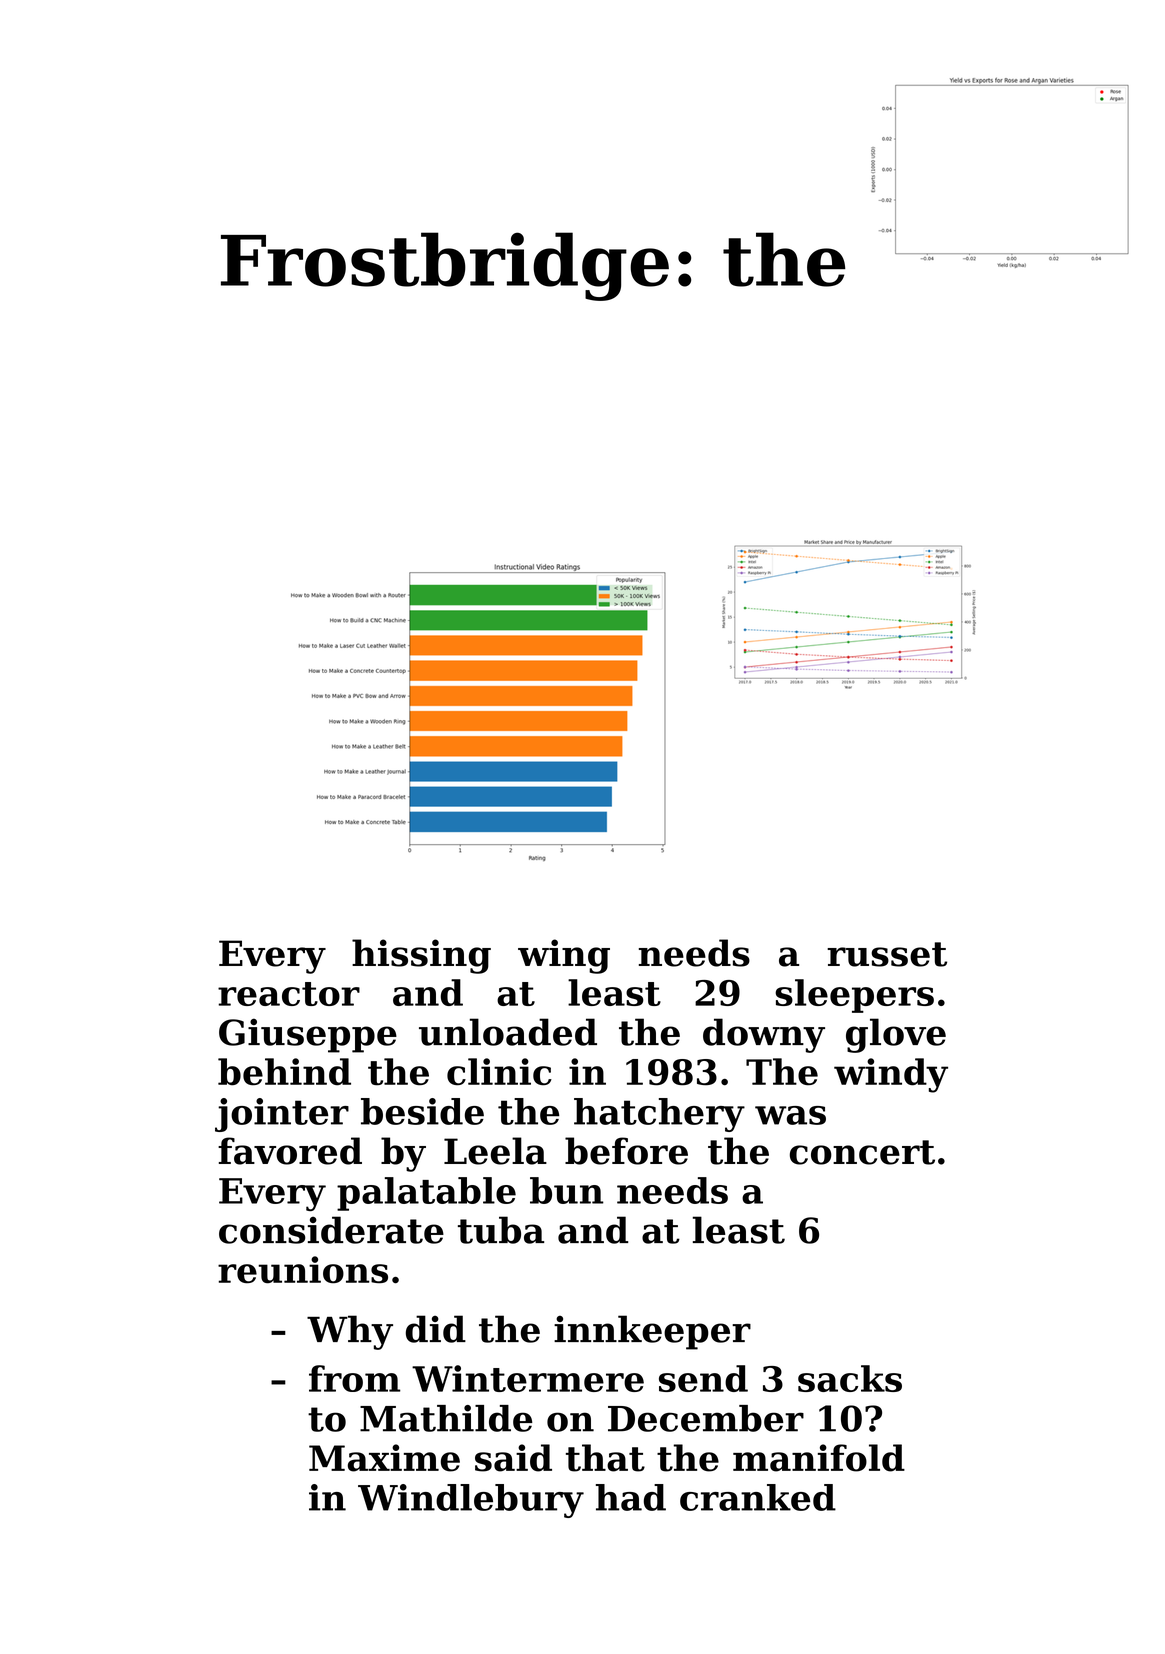  I want to click on behind, so click(284, 1072).
